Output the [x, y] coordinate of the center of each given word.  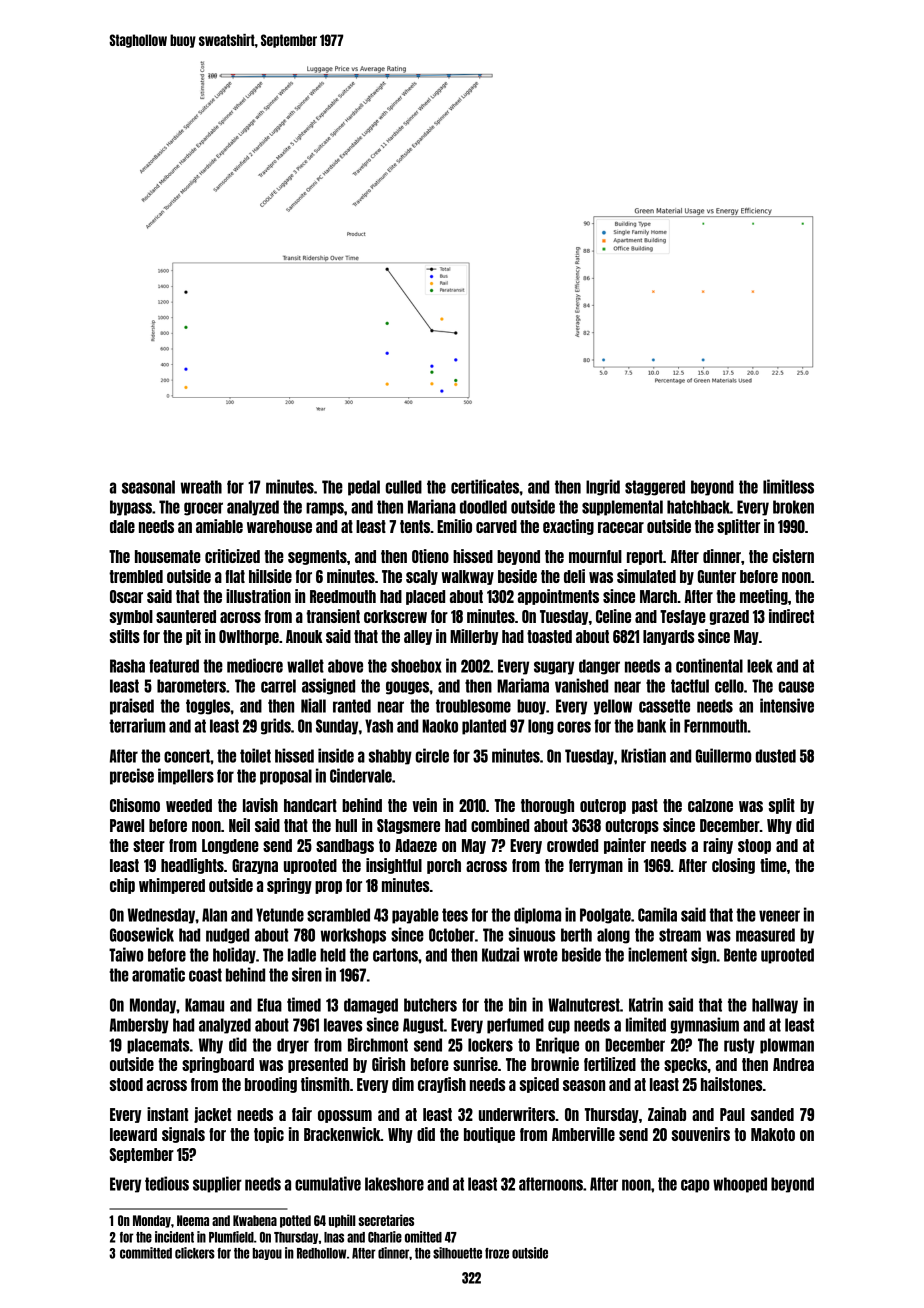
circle [432, 755]
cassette [664, 706]
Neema [193, 1220]
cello [729, 686]
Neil [239, 825]
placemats [158, 1046]
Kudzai [500, 954]
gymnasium [705, 1025]
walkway [468, 577]
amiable [219, 526]
